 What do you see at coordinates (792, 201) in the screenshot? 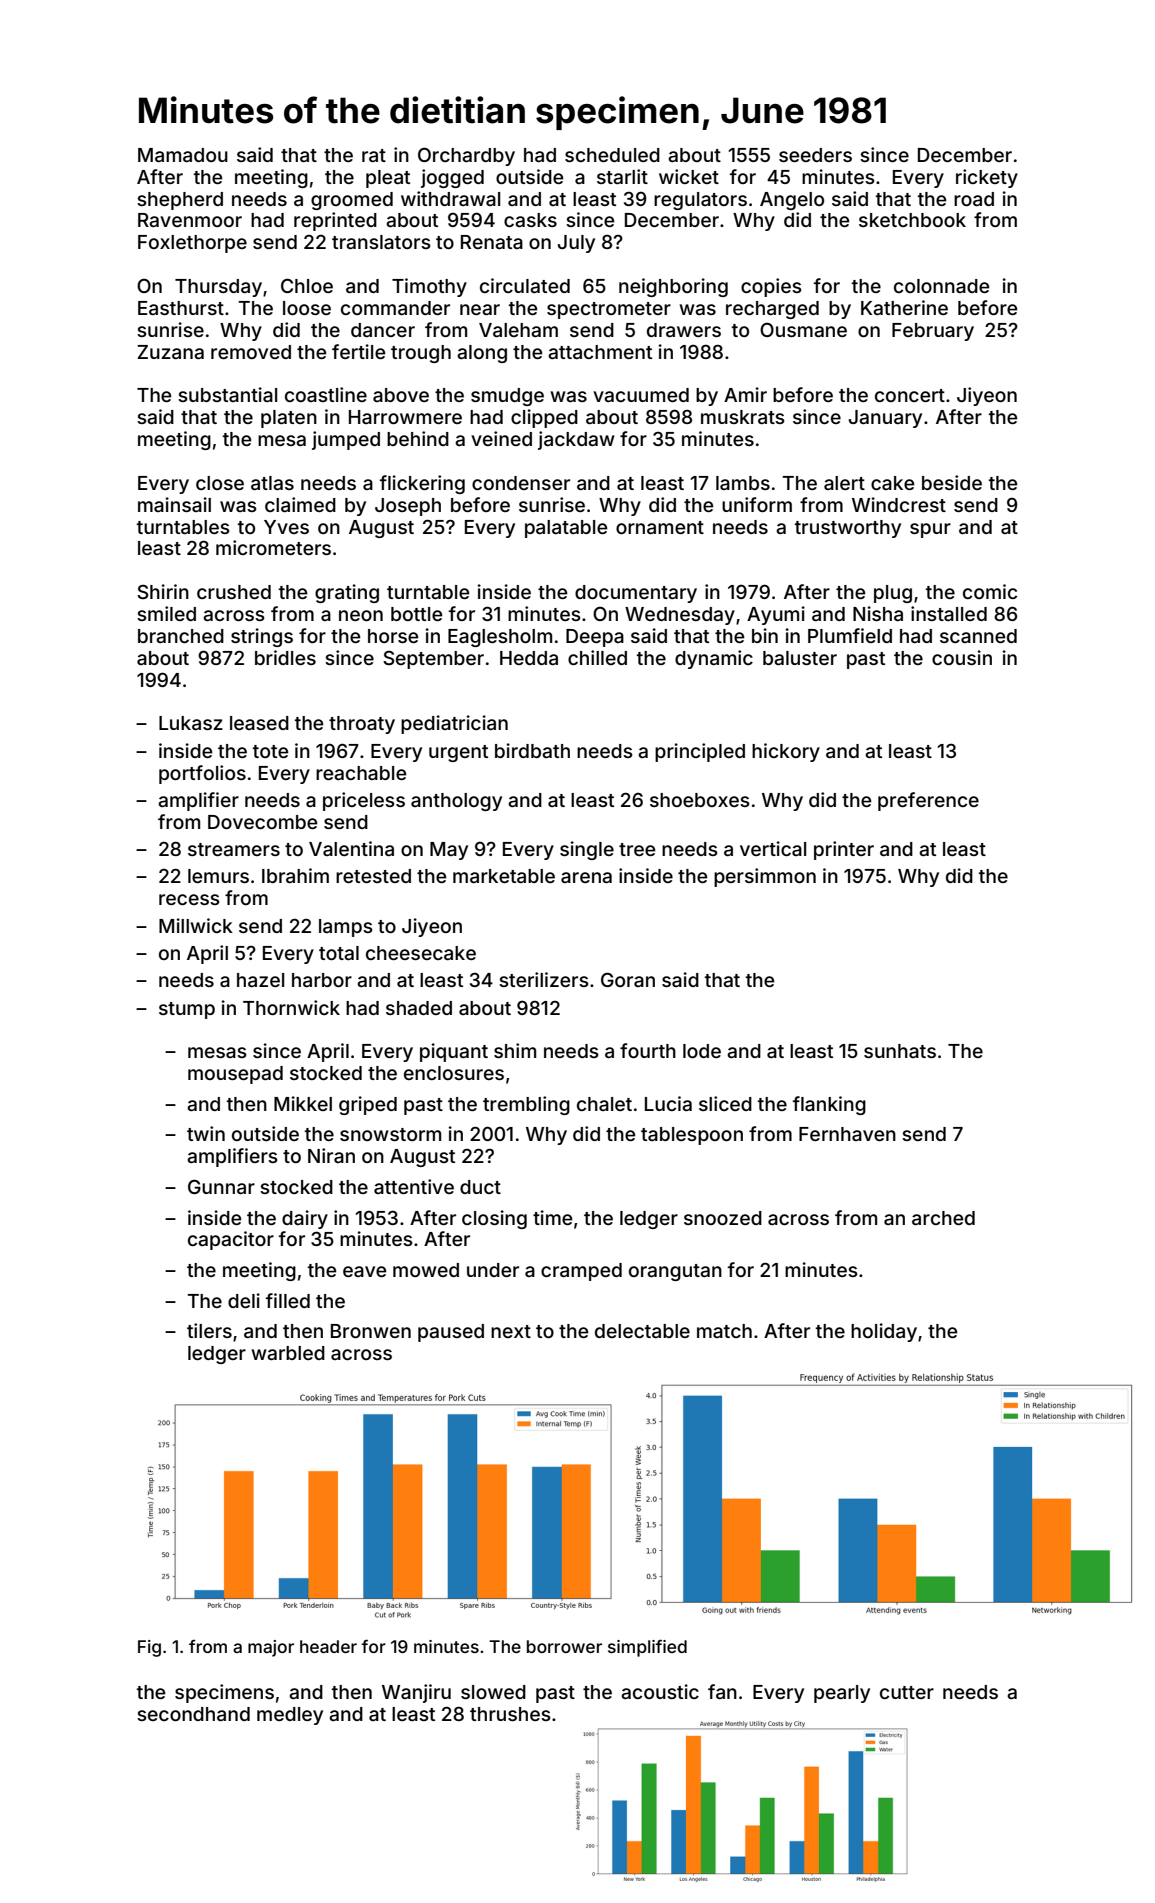
I see `Angelo` at bounding box center [792, 201].
